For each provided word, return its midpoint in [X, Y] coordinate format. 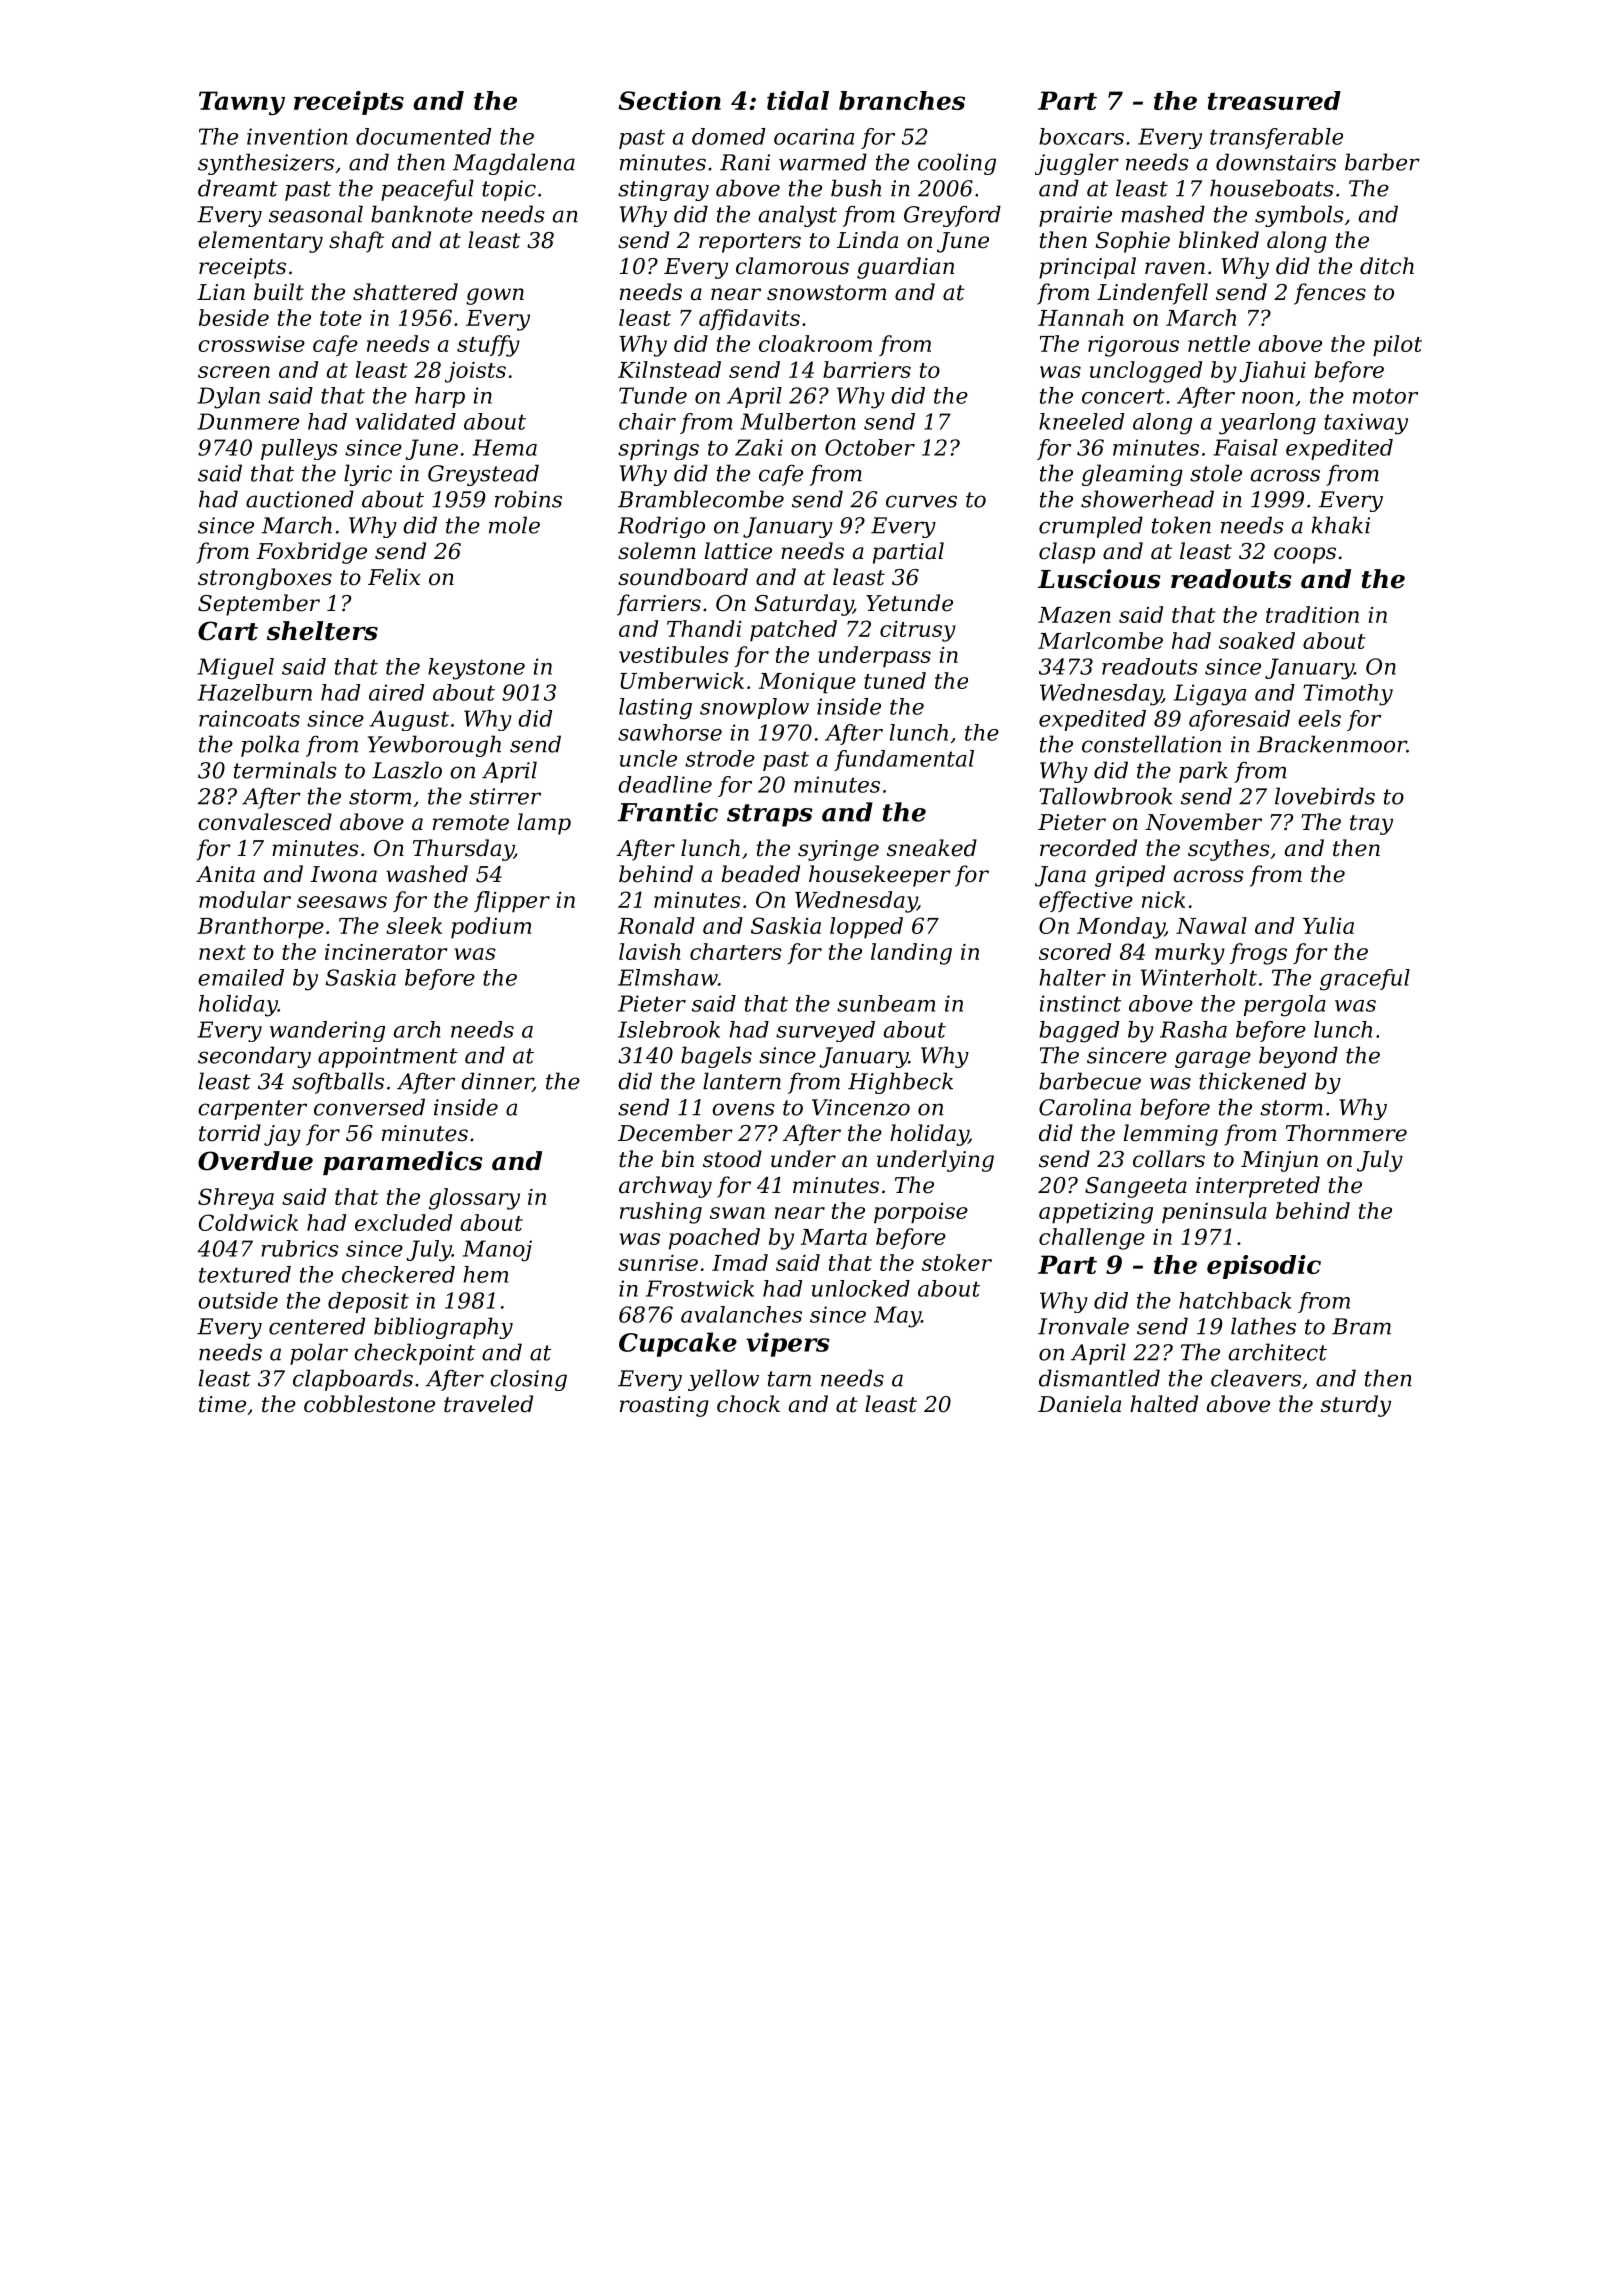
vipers [788, 1344]
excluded [403, 1222]
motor [1385, 396]
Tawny [242, 103]
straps [770, 815]
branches [902, 100]
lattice [738, 551]
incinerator [386, 952]
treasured [1274, 100]
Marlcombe [1100, 640]
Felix [394, 577]
